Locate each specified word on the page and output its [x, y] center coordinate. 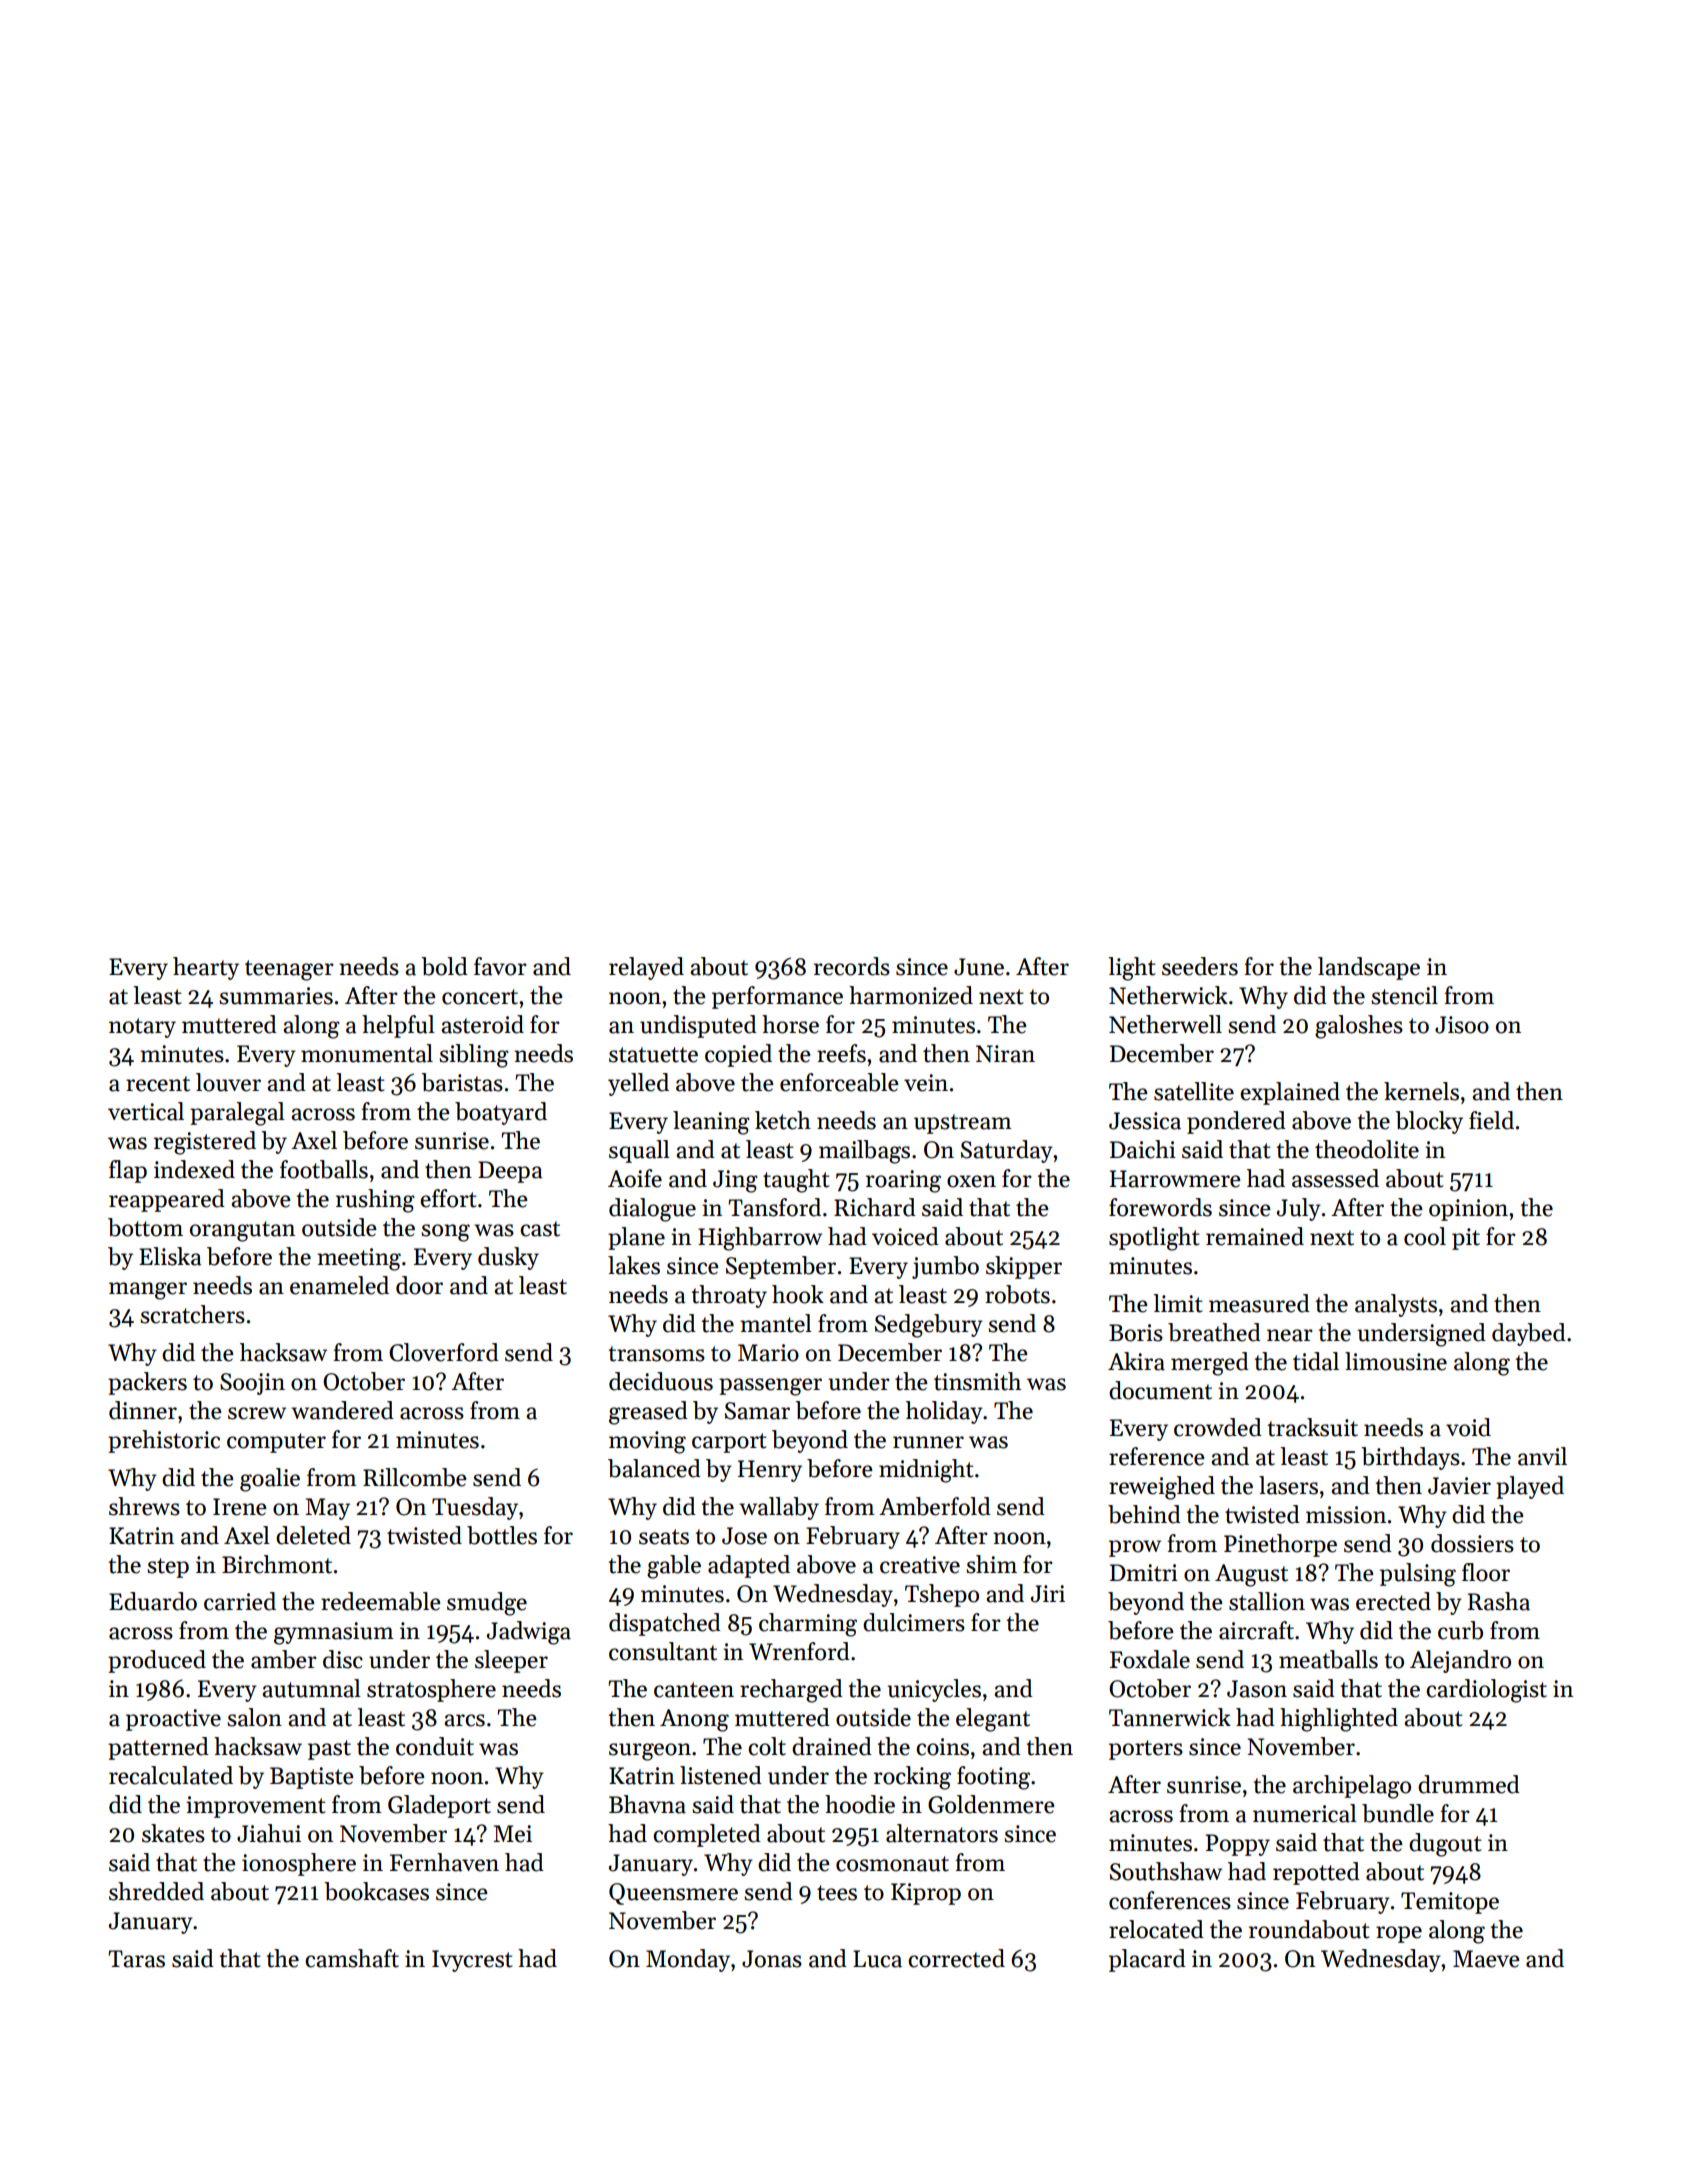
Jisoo [1462, 1025]
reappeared [167, 1200]
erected [1393, 1601]
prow [1135, 1548]
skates [173, 1833]
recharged [791, 1691]
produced [157, 1661]
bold [444, 966]
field [1491, 1120]
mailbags [864, 1152]
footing [993, 1778]
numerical [1305, 1813]
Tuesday [475, 1508]
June [979, 967]
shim [991, 1564]
